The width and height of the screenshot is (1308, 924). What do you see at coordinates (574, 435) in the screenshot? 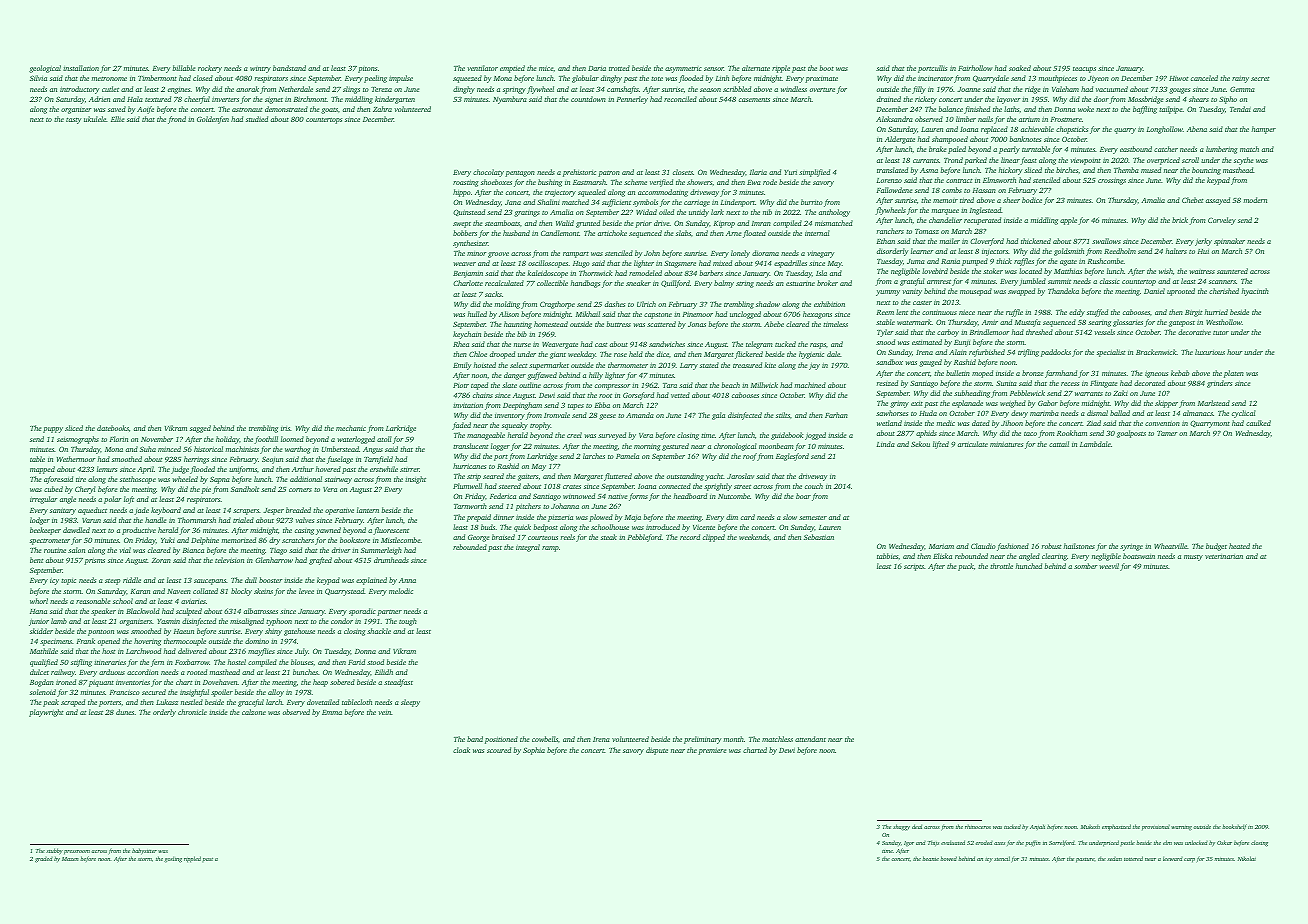
I see `creel` at bounding box center [574, 435].
